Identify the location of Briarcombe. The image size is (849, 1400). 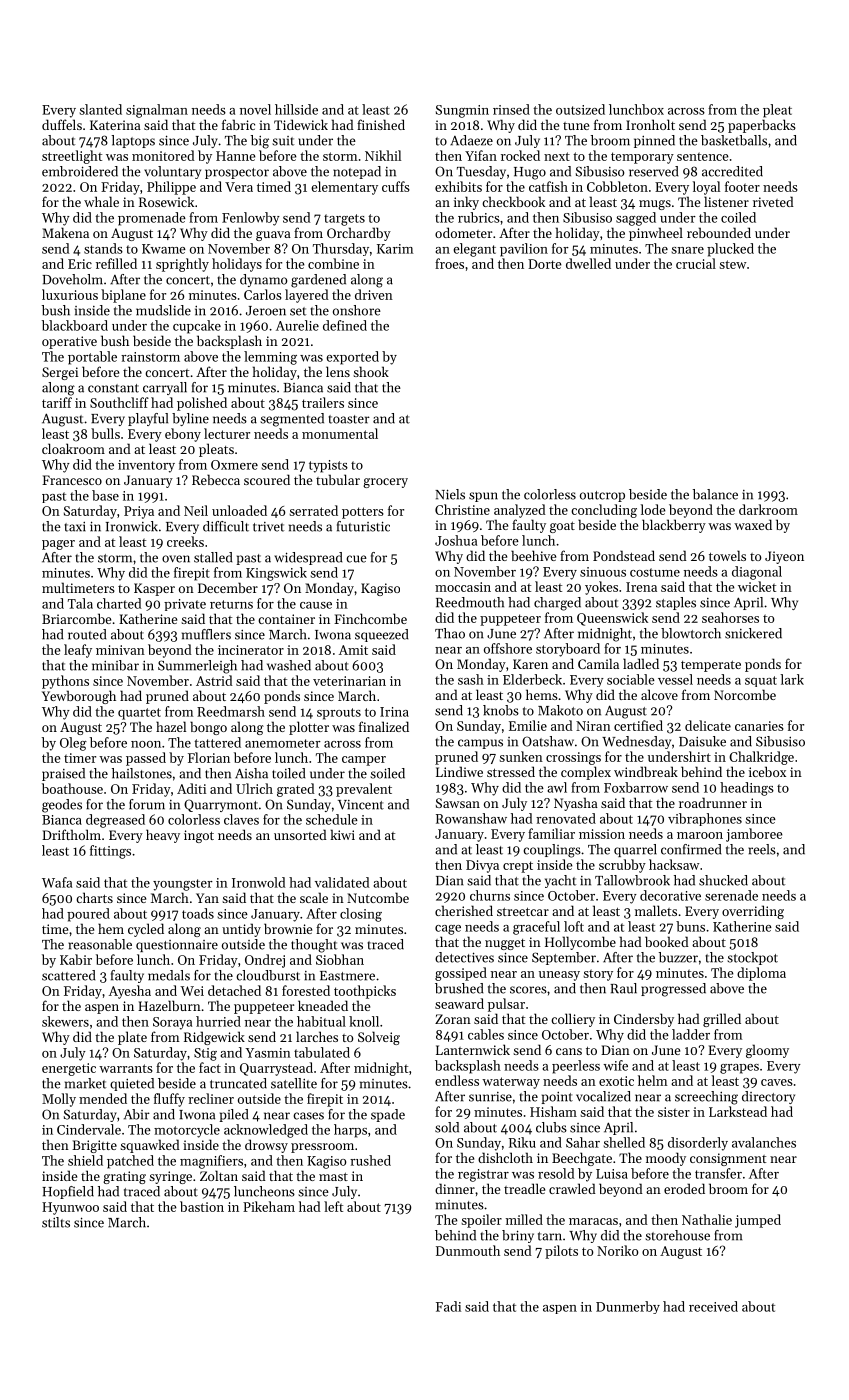
(76, 618).
